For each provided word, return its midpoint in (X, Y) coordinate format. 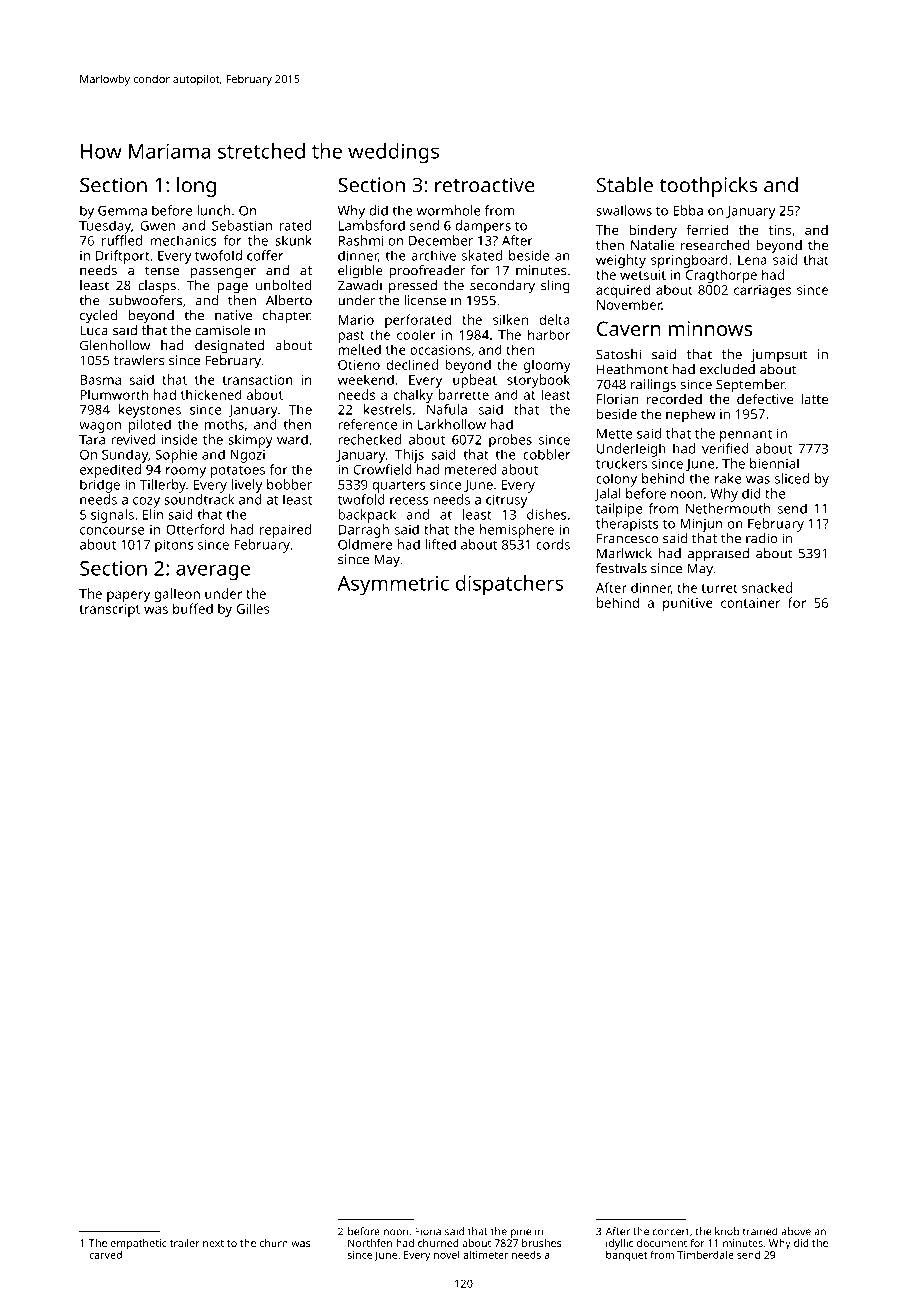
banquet (627, 1256)
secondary (502, 287)
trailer (185, 1243)
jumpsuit (779, 356)
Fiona (428, 1231)
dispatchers (509, 585)
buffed (193, 608)
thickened (211, 394)
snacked (767, 587)
